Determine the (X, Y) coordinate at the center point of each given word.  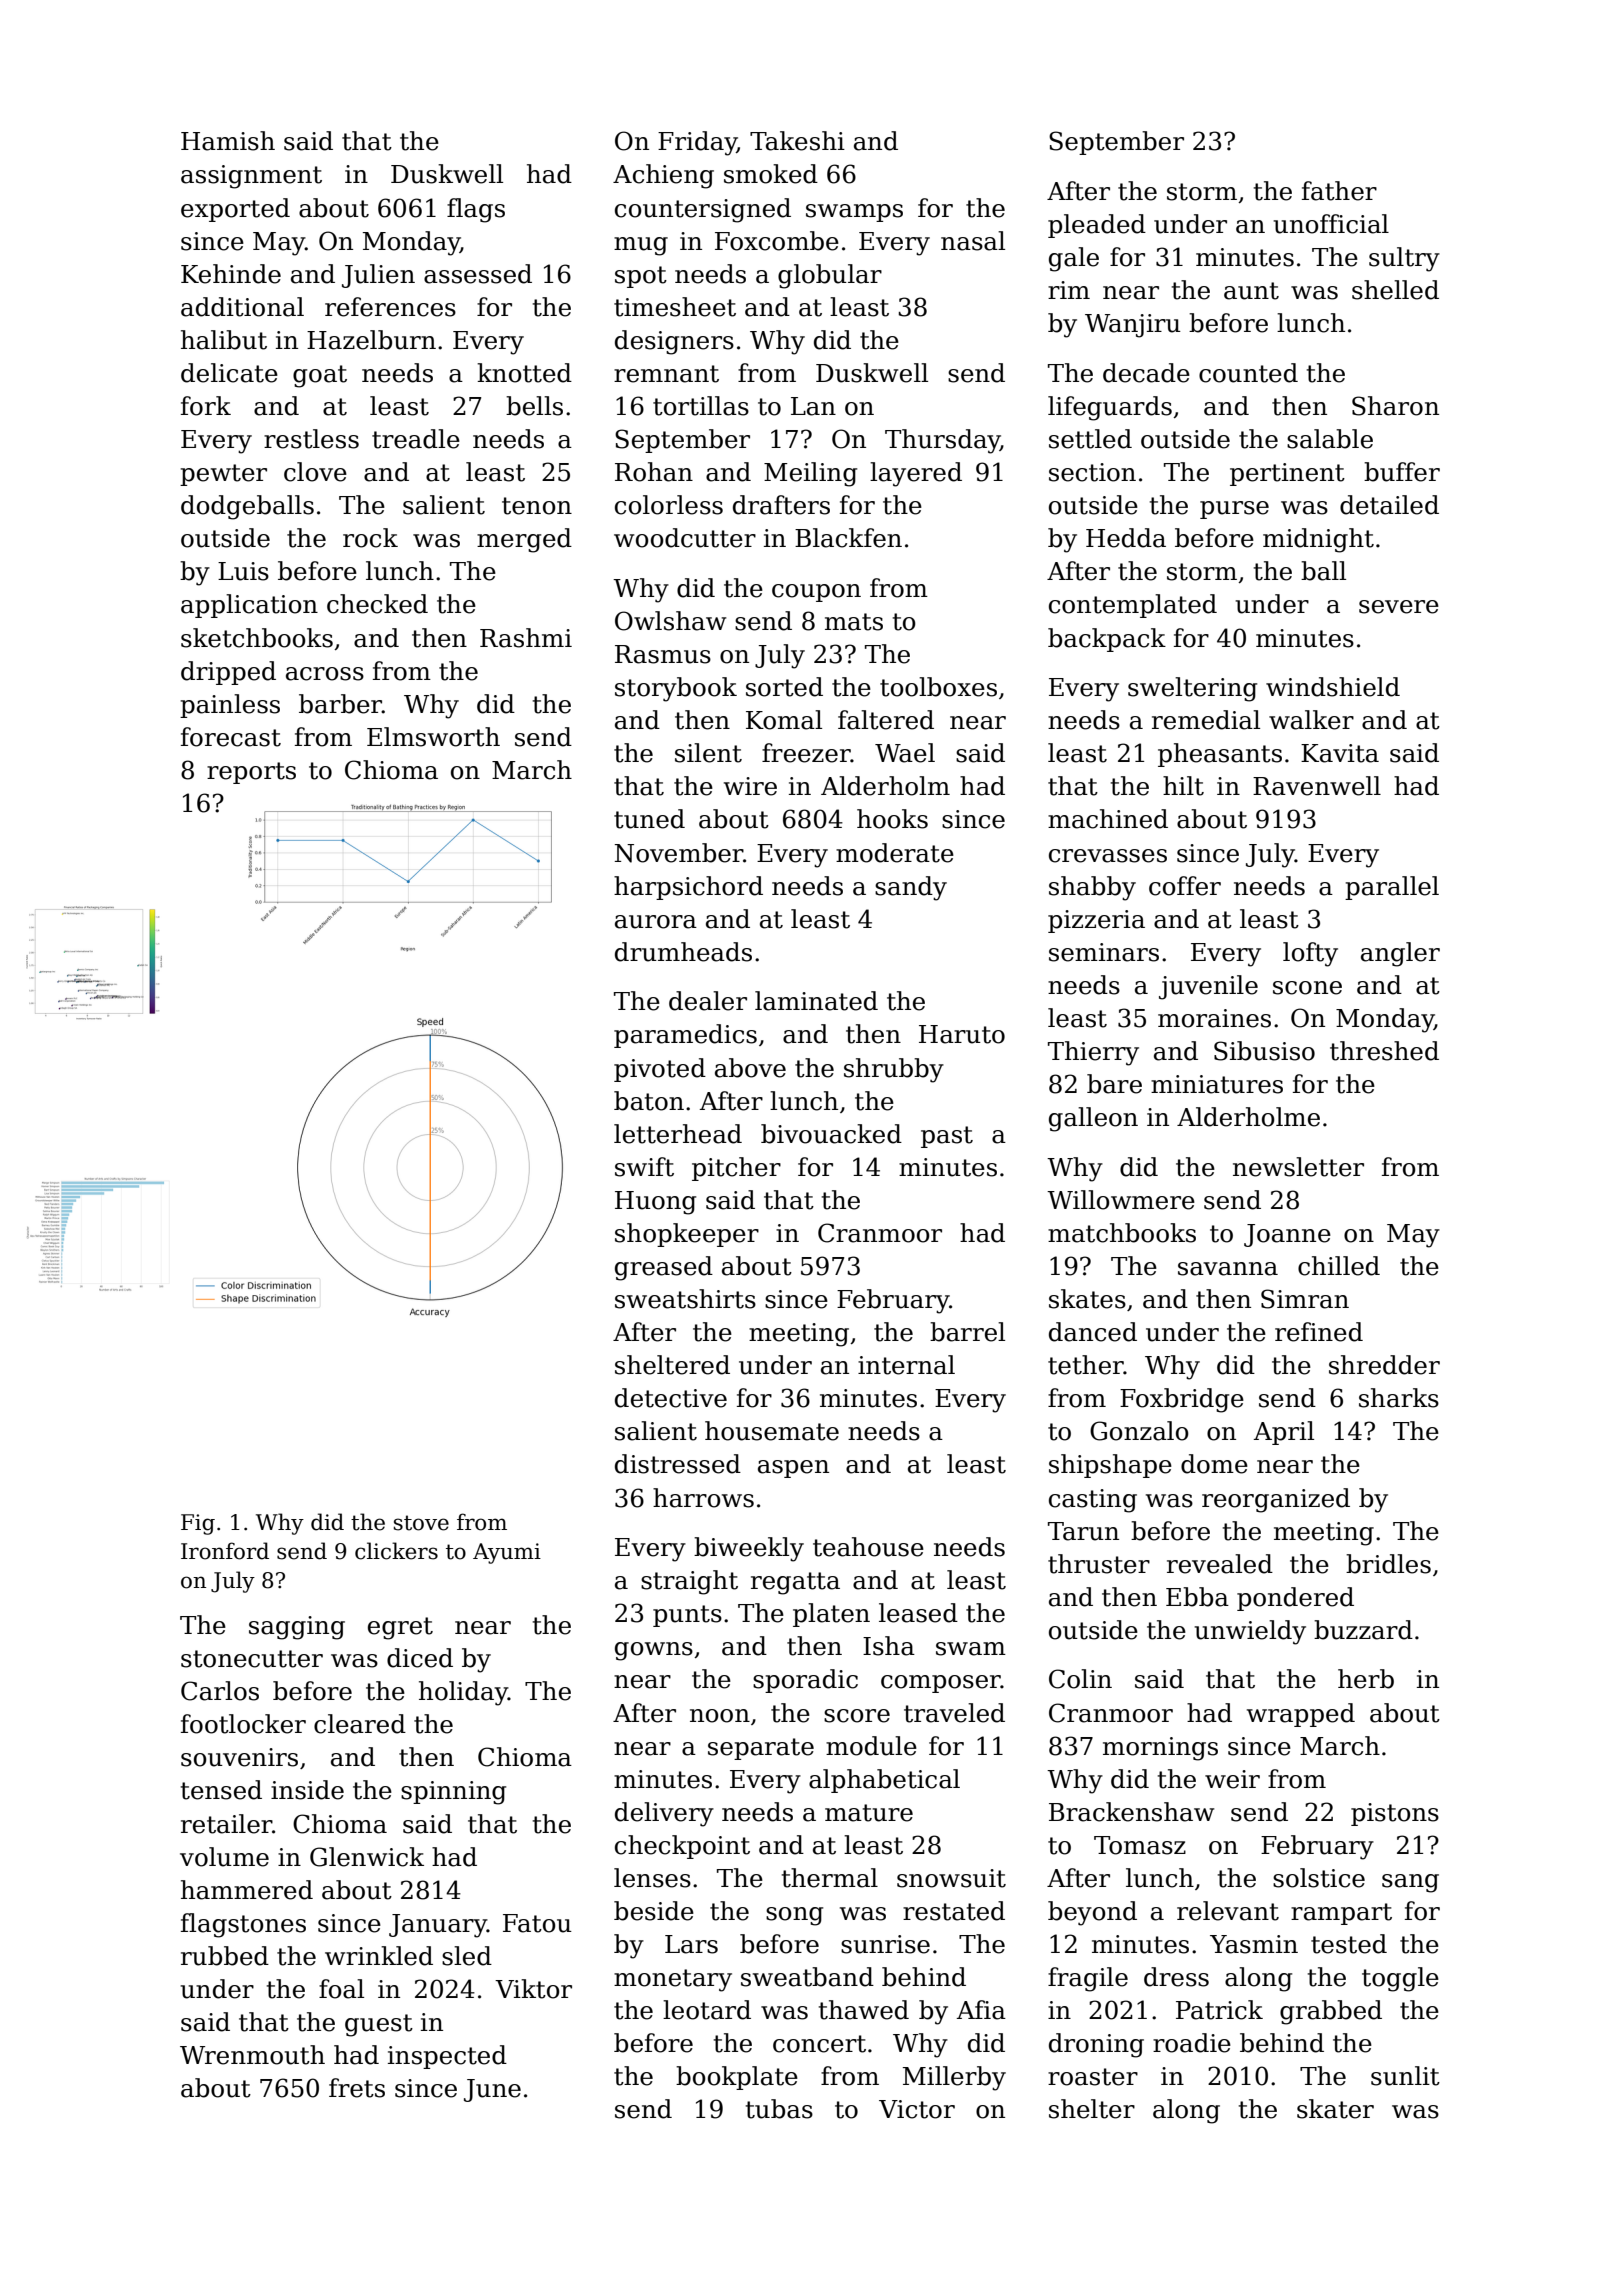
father (1339, 191)
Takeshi (797, 141)
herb (1366, 1679)
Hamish (228, 141)
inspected (447, 2057)
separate (761, 1749)
